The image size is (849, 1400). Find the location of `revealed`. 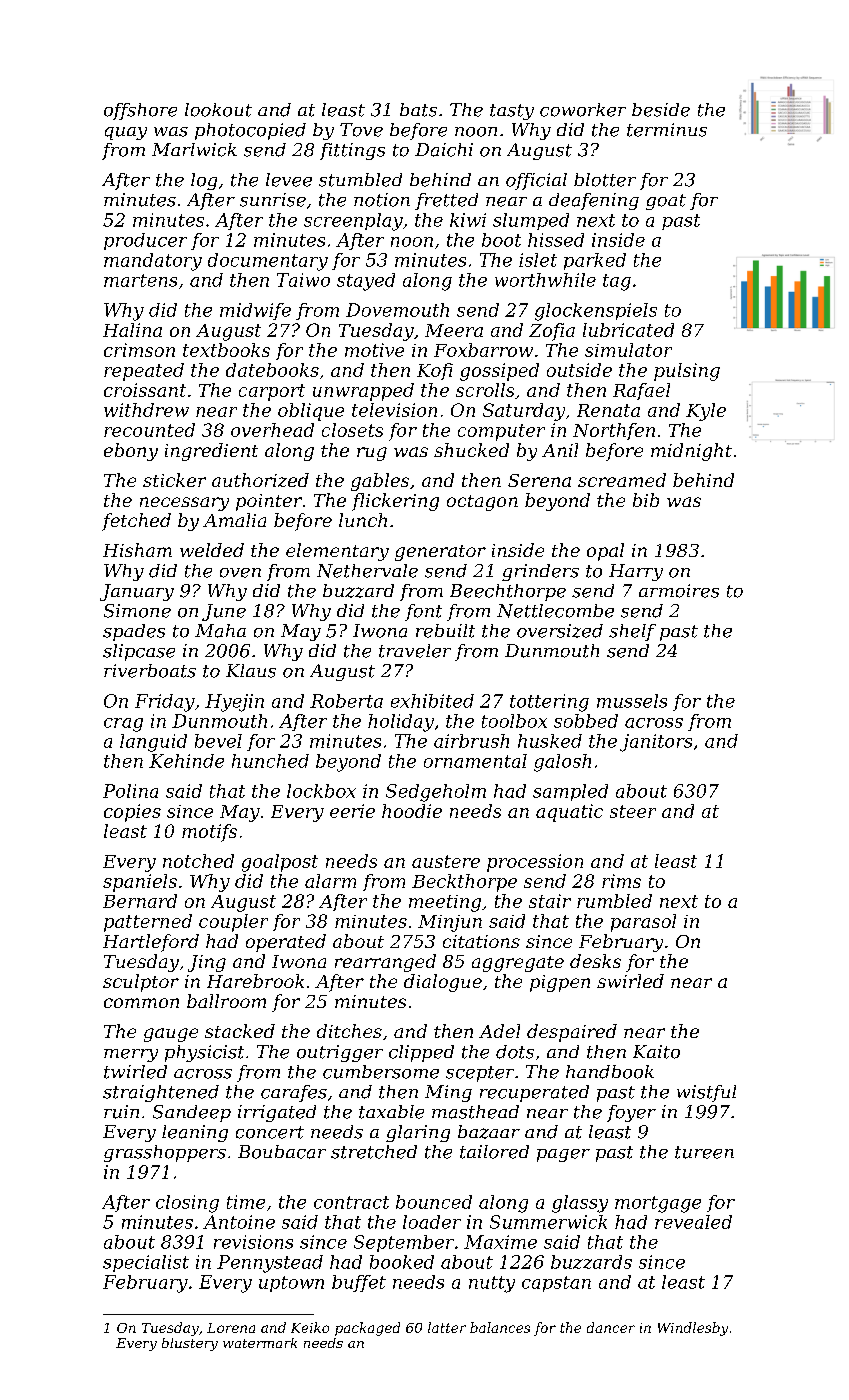

revealed is located at coordinates (693, 1222).
